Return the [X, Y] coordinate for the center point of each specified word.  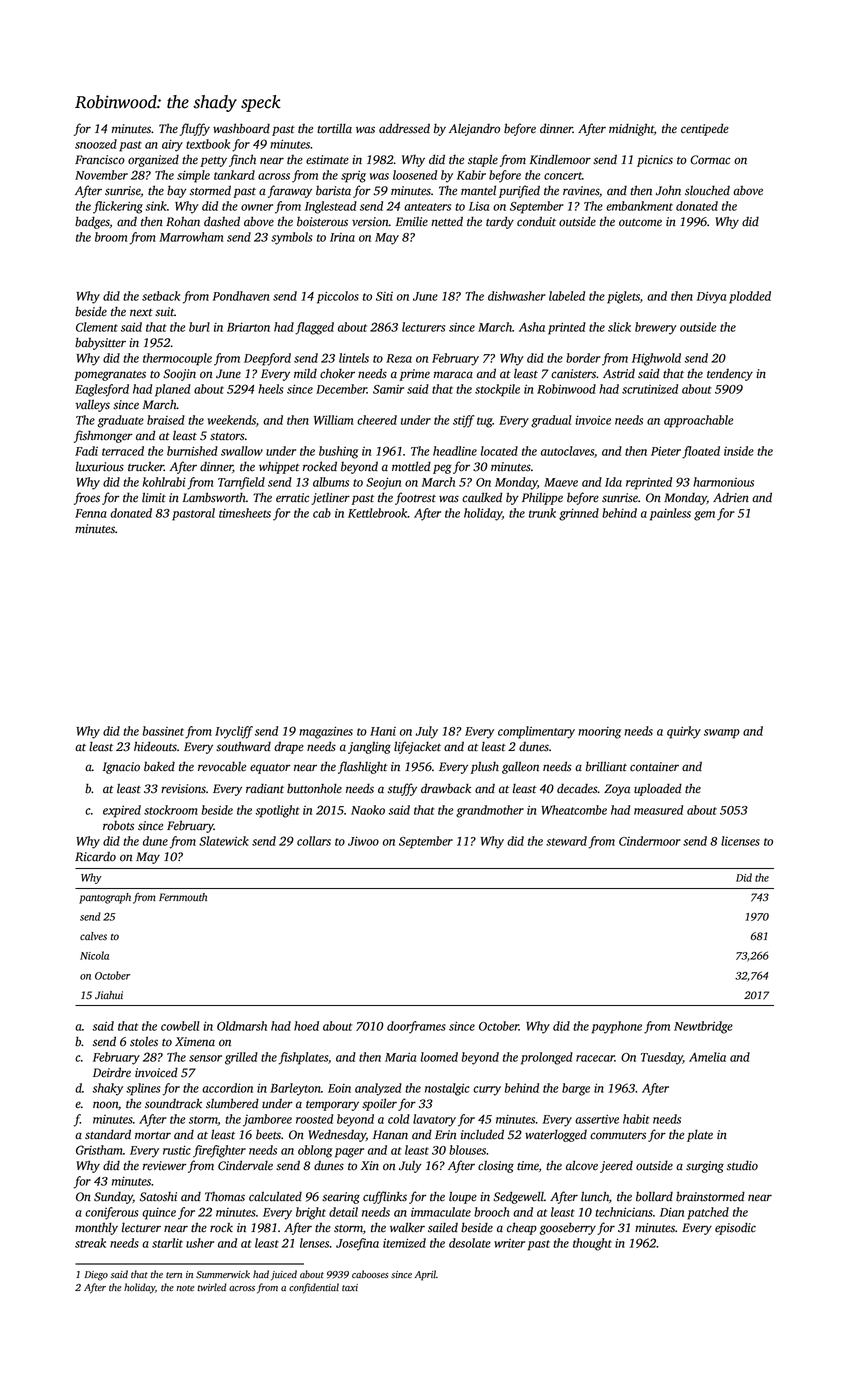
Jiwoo [363, 841]
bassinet [163, 731]
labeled [567, 296]
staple [483, 160]
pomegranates [110, 376]
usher [200, 1243]
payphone [617, 1027]
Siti [384, 296]
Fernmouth [183, 897]
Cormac [710, 160]
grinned [579, 514]
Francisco [100, 160]
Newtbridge [703, 1027]
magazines [326, 732]
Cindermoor [650, 841]
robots [118, 826]
